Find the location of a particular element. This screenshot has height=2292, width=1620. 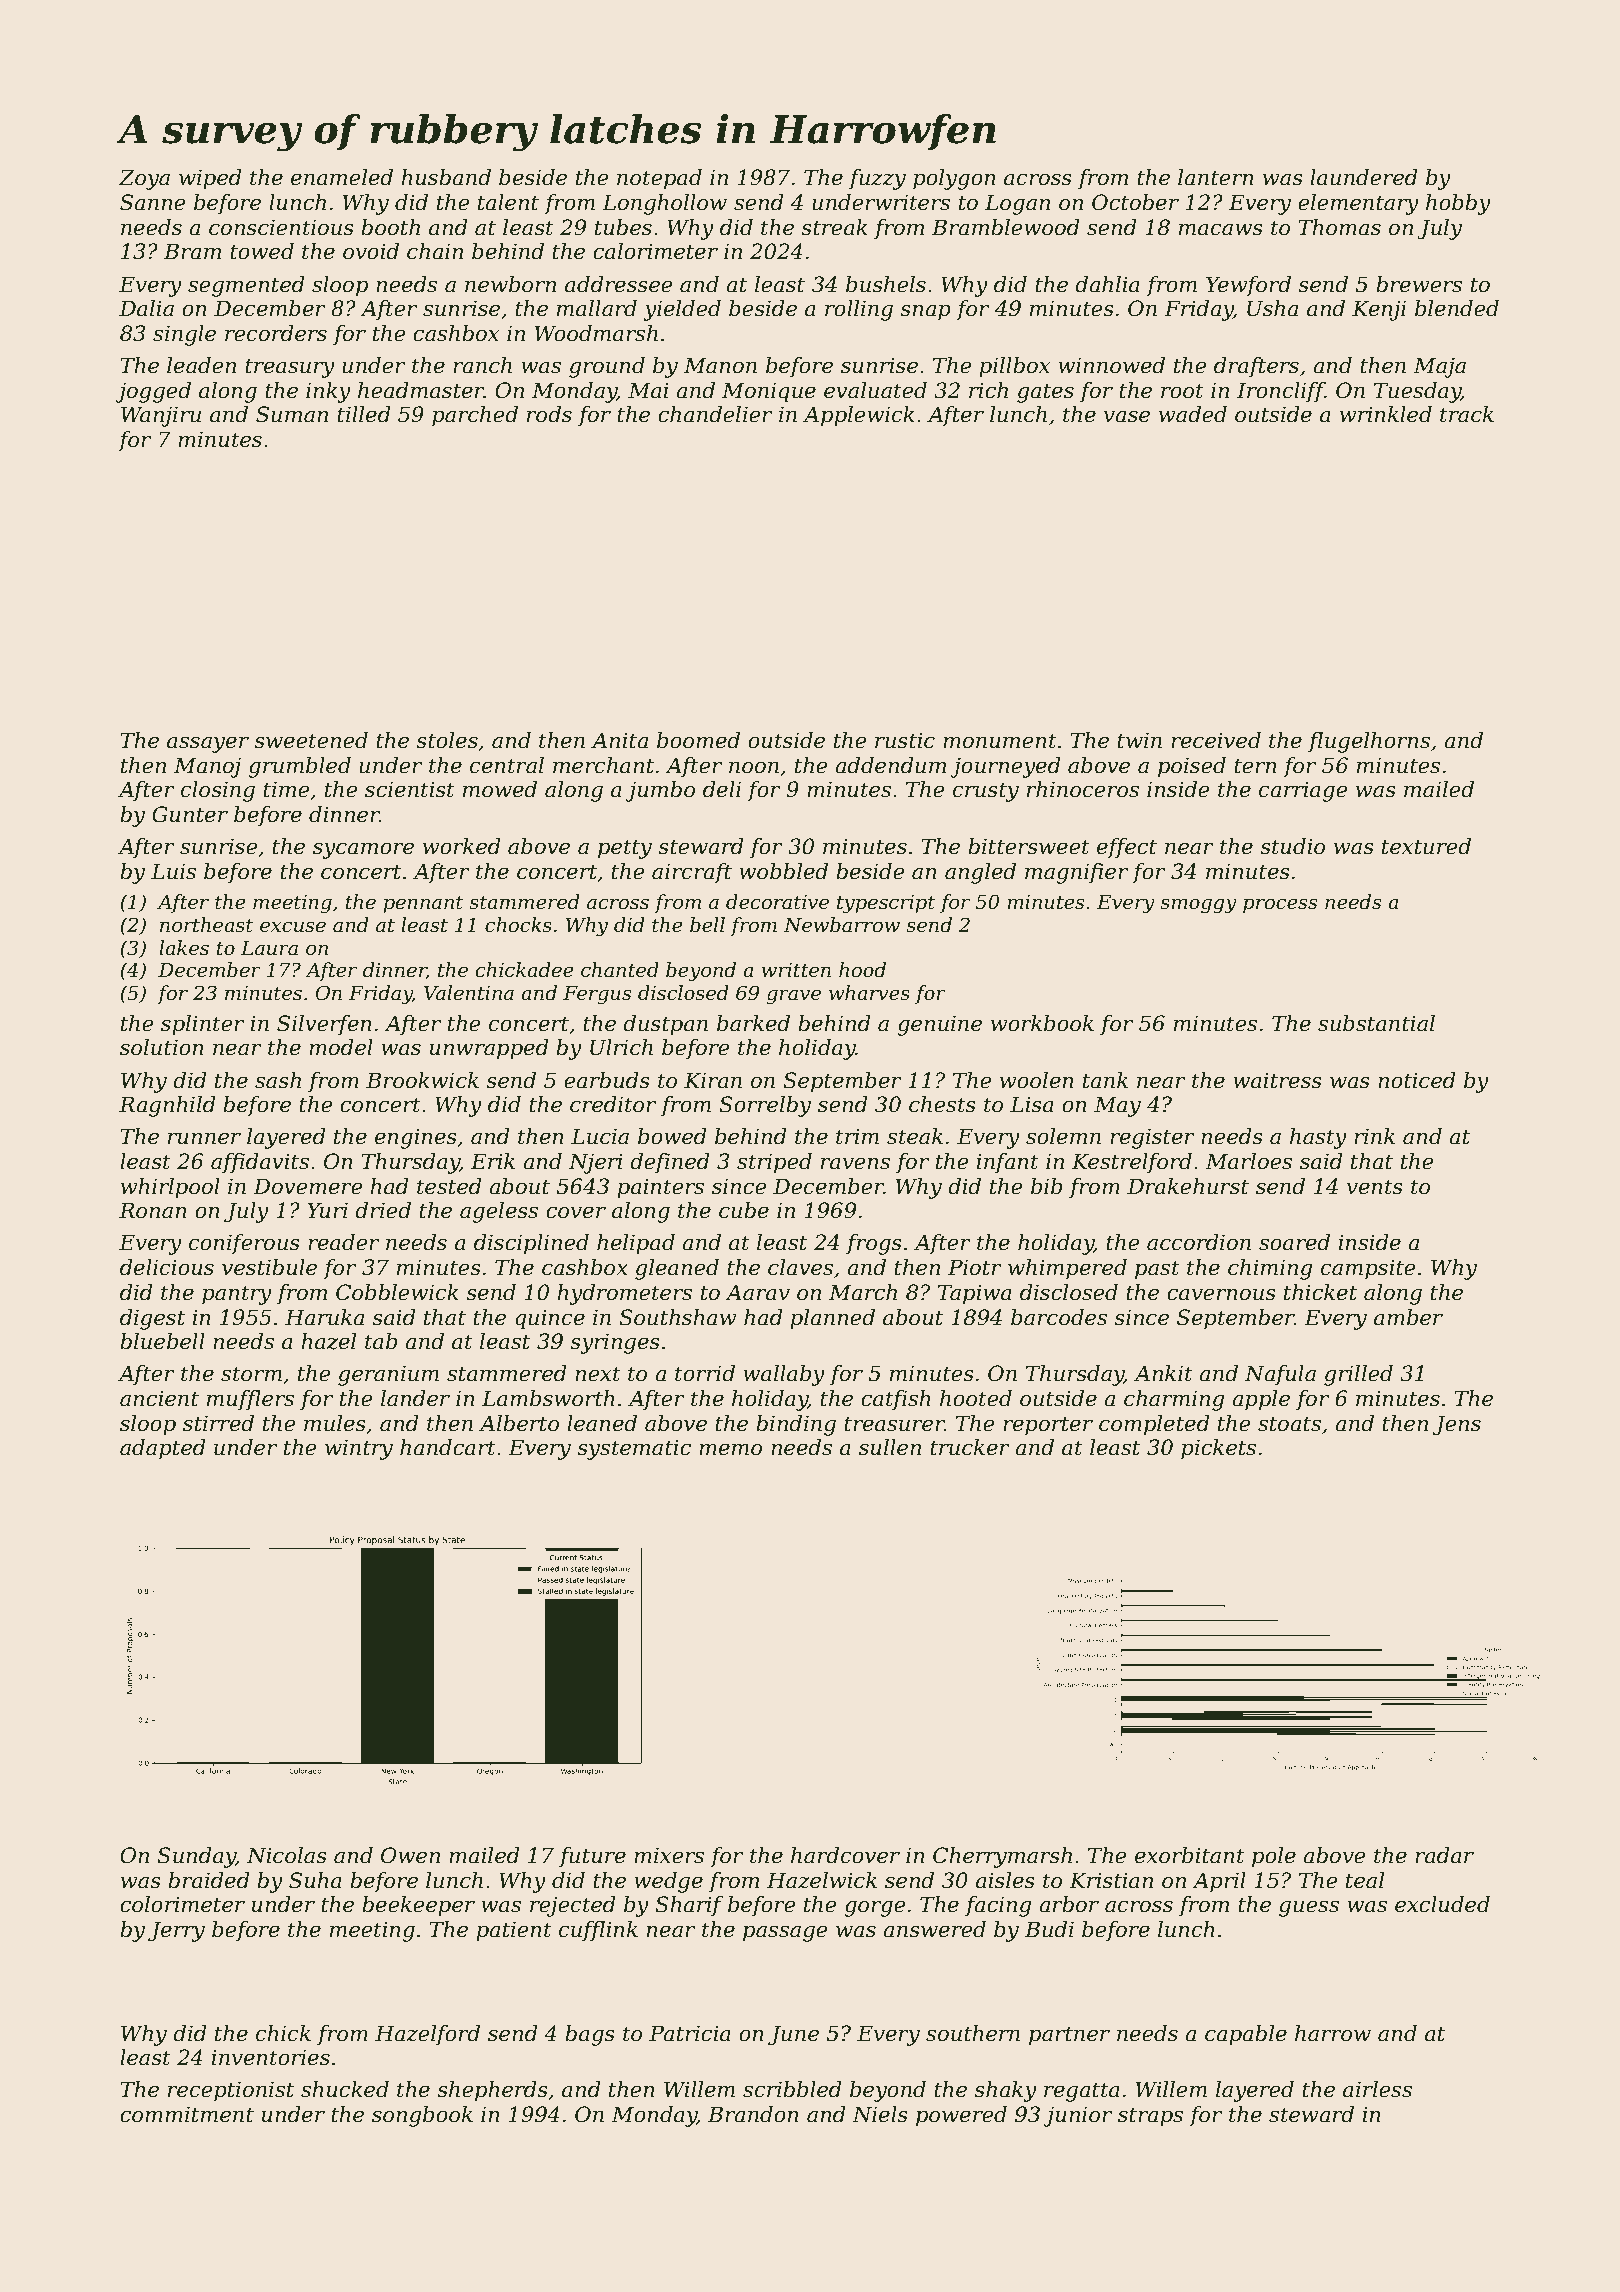

excluded is located at coordinates (1442, 1904).
